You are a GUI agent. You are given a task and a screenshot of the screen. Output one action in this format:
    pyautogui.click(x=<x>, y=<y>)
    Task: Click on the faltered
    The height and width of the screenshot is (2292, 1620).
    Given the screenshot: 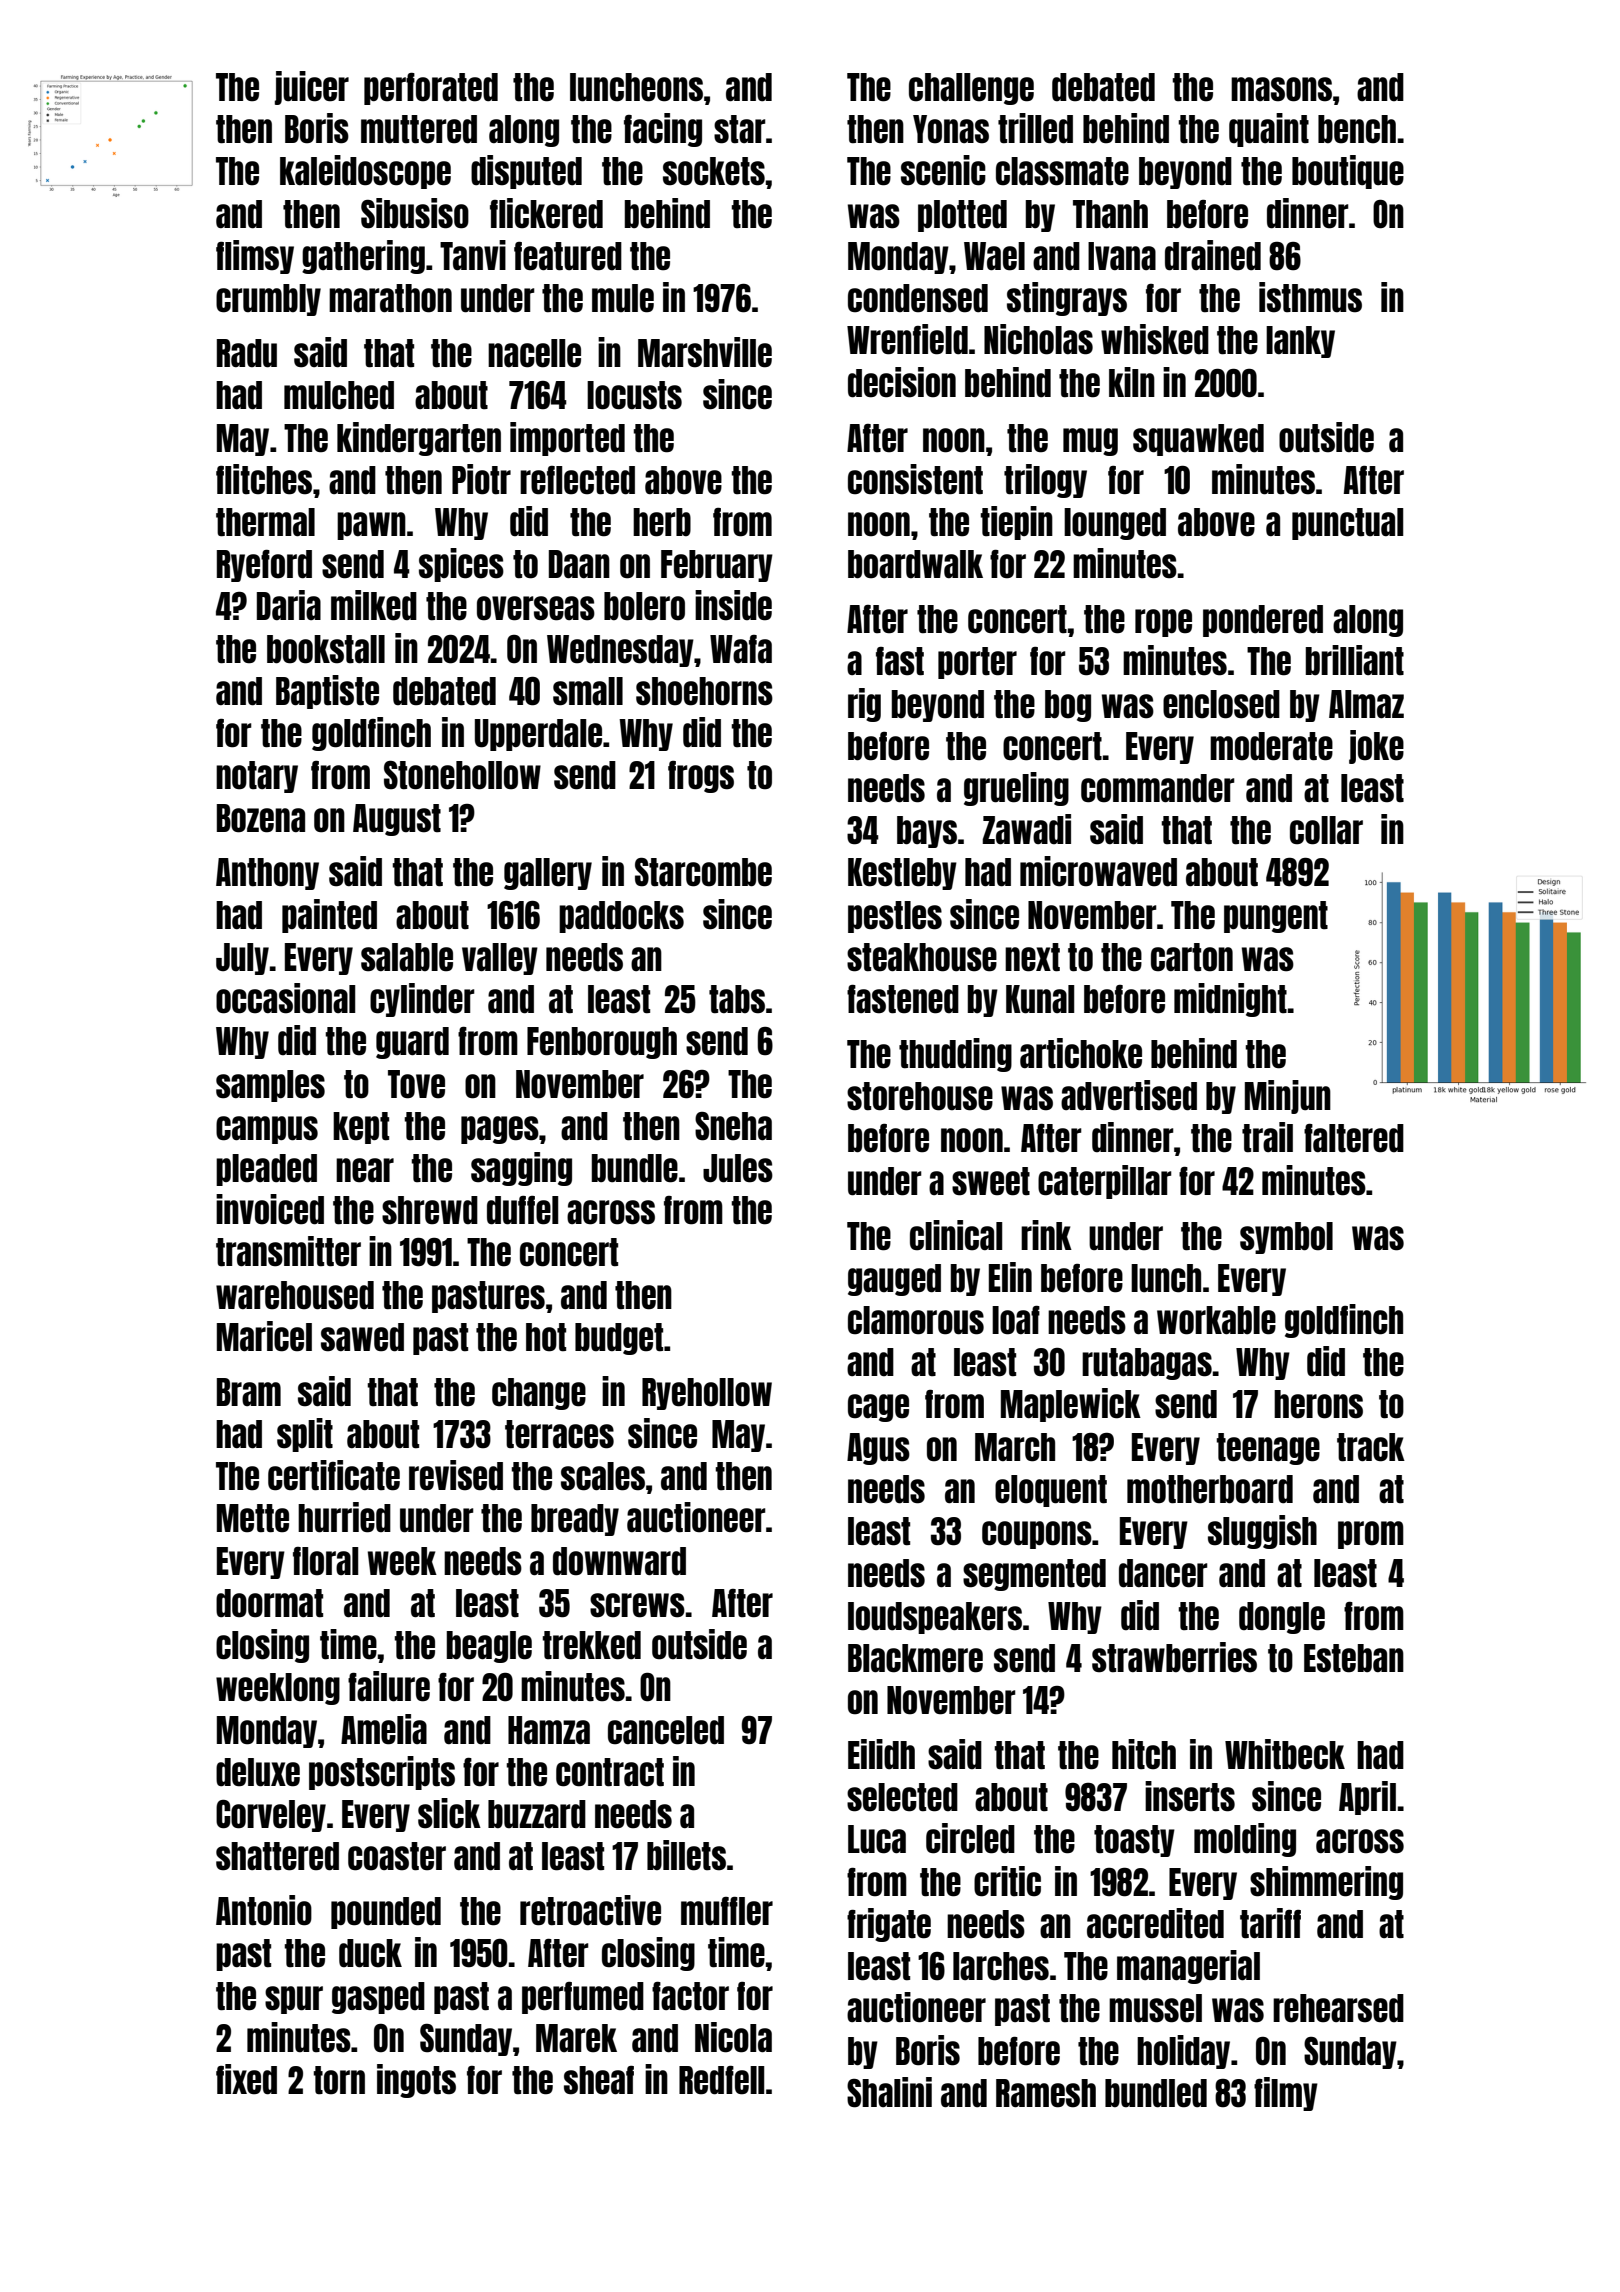 What is the action you would take?
    pyautogui.click(x=1354, y=1138)
